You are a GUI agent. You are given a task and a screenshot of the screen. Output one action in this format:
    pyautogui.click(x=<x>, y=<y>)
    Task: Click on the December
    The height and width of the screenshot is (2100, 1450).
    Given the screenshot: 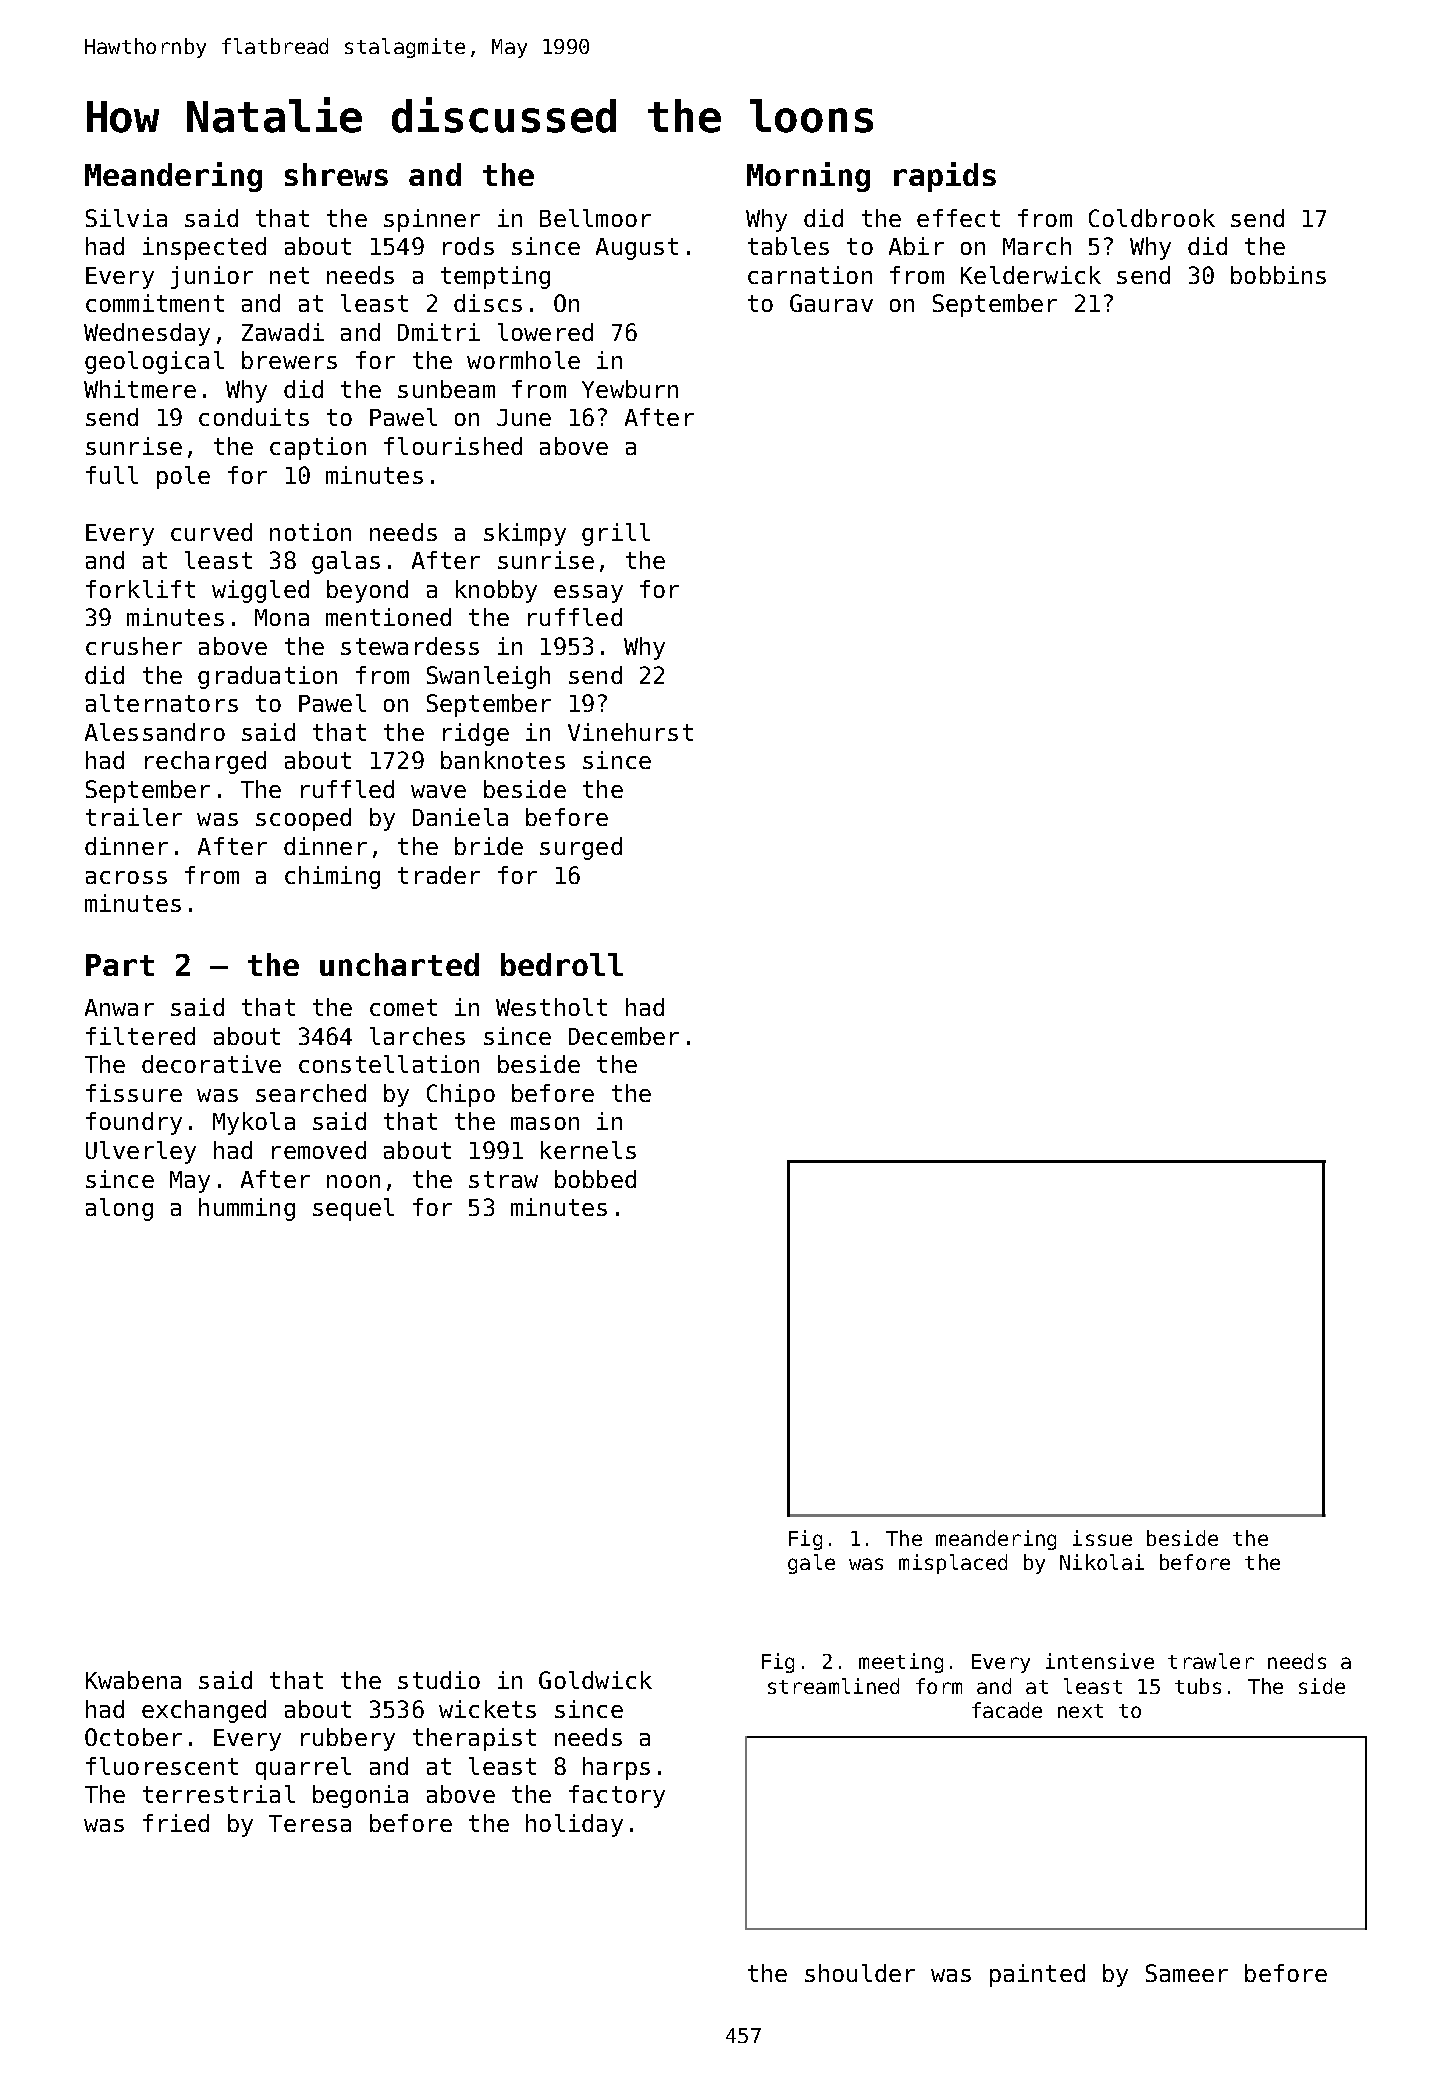 What is the action you would take?
    pyautogui.click(x=624, y=1036)
